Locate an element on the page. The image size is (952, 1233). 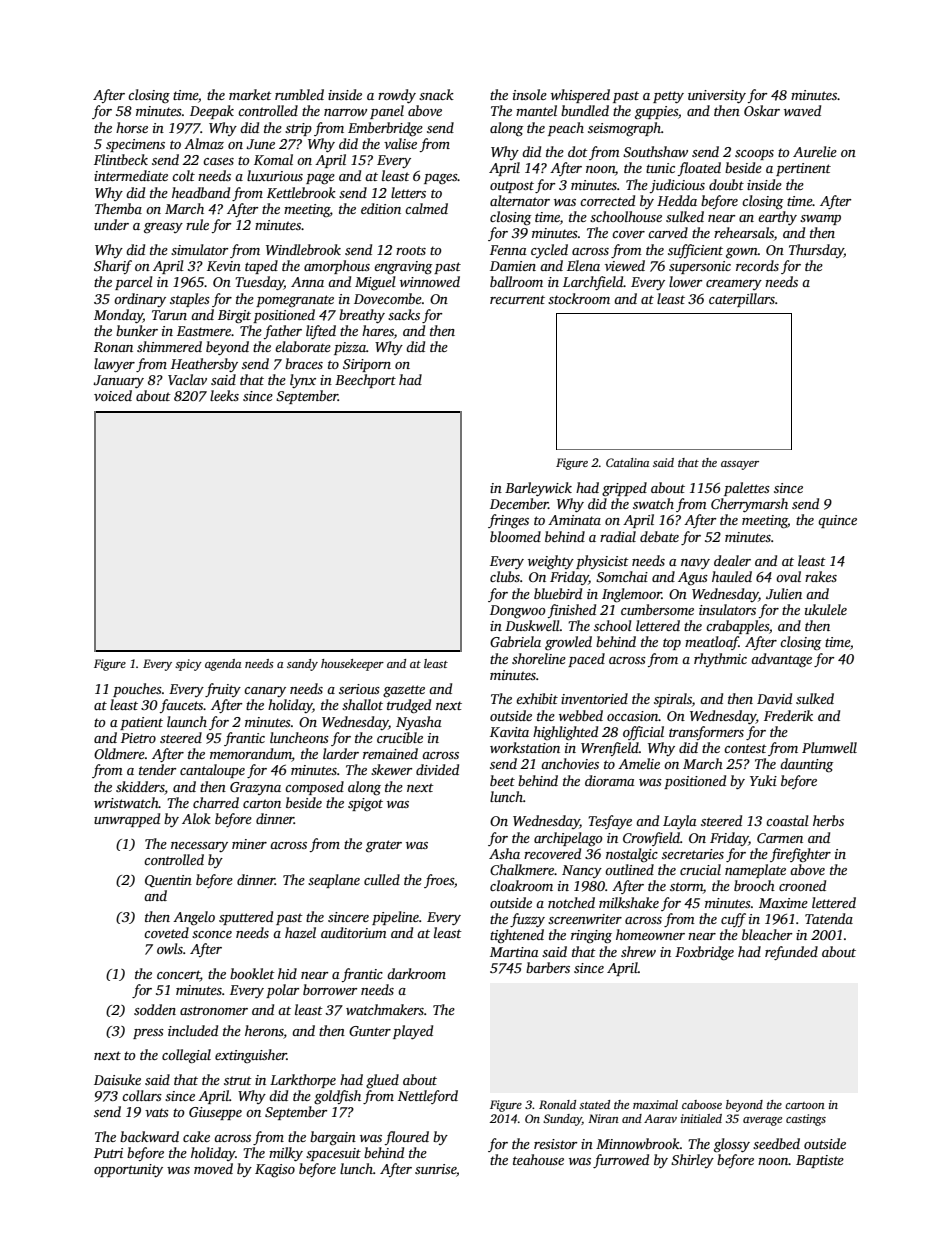
June is located at coordinates (260, 144).
